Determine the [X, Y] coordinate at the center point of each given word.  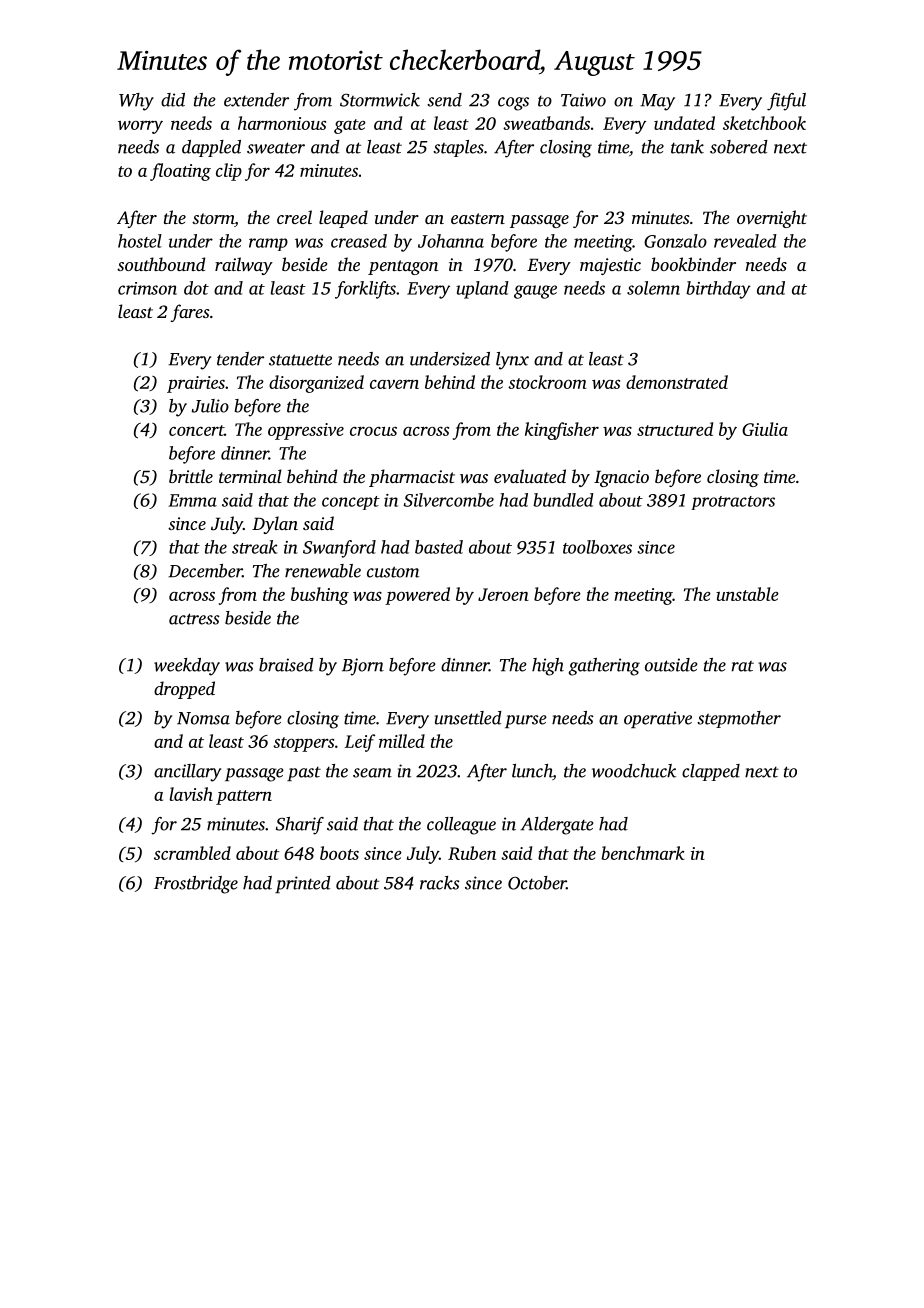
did [173, 100]
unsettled [468, 718]
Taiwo [583, 100]
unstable [747, 594]
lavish [191, 794]
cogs [513, 104]
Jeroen [503, 594]
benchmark [643, 853]
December [205, 571]
